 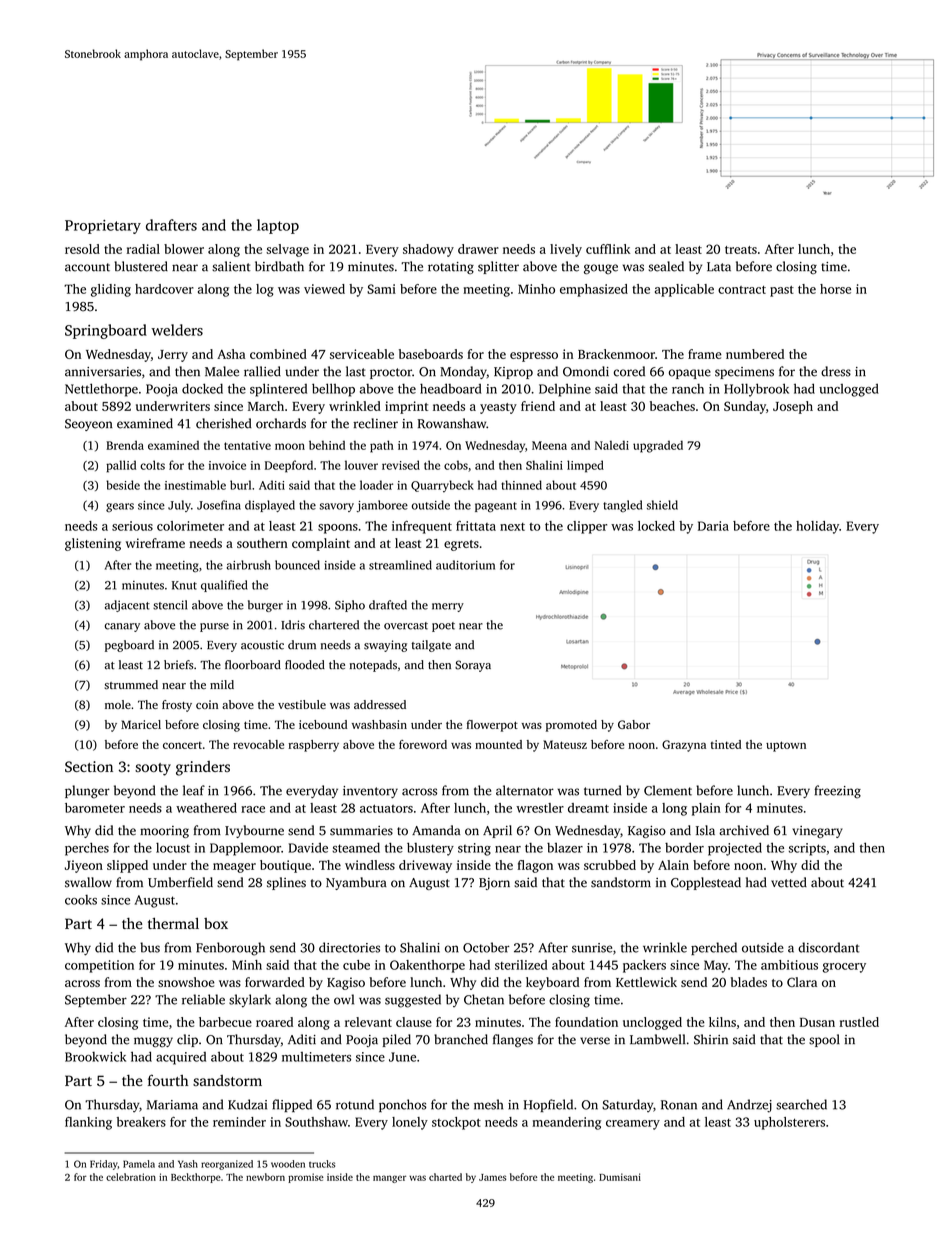 I want to click on treats, so click(x=741, y=250).
